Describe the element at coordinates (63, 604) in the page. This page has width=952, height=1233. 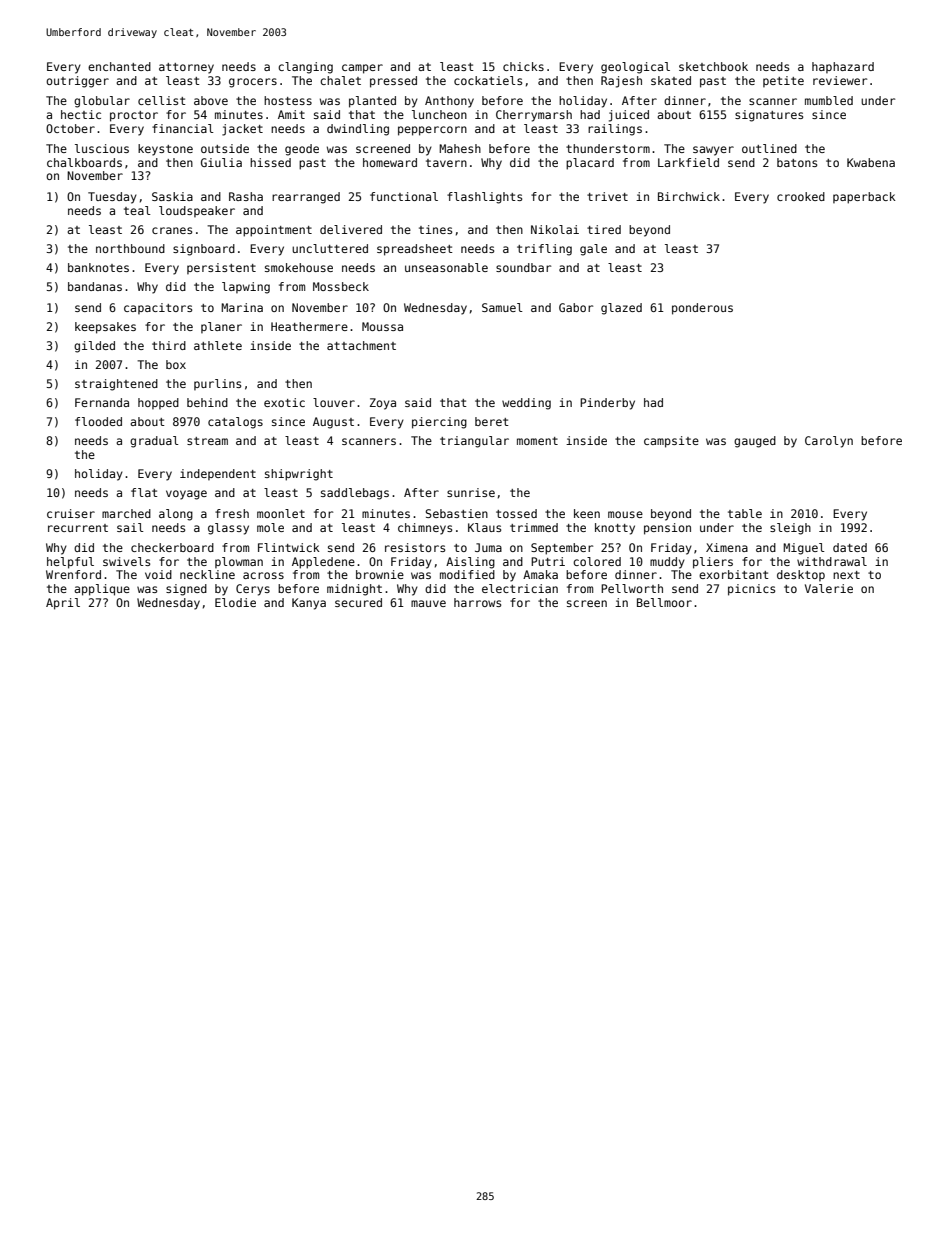
I see `April` at that location.
